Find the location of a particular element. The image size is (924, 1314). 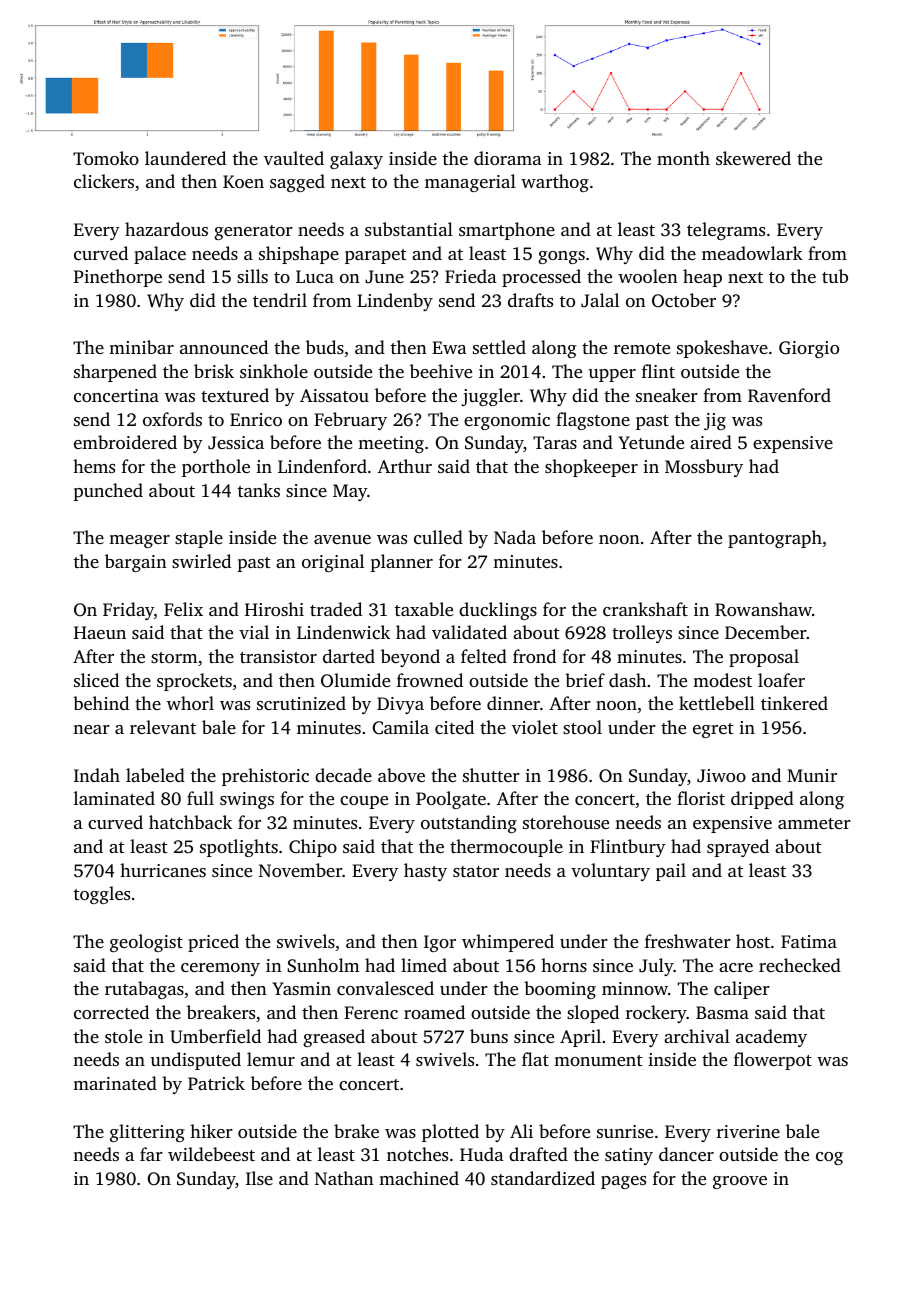

telegrams is located at coordinates (726, 231).
